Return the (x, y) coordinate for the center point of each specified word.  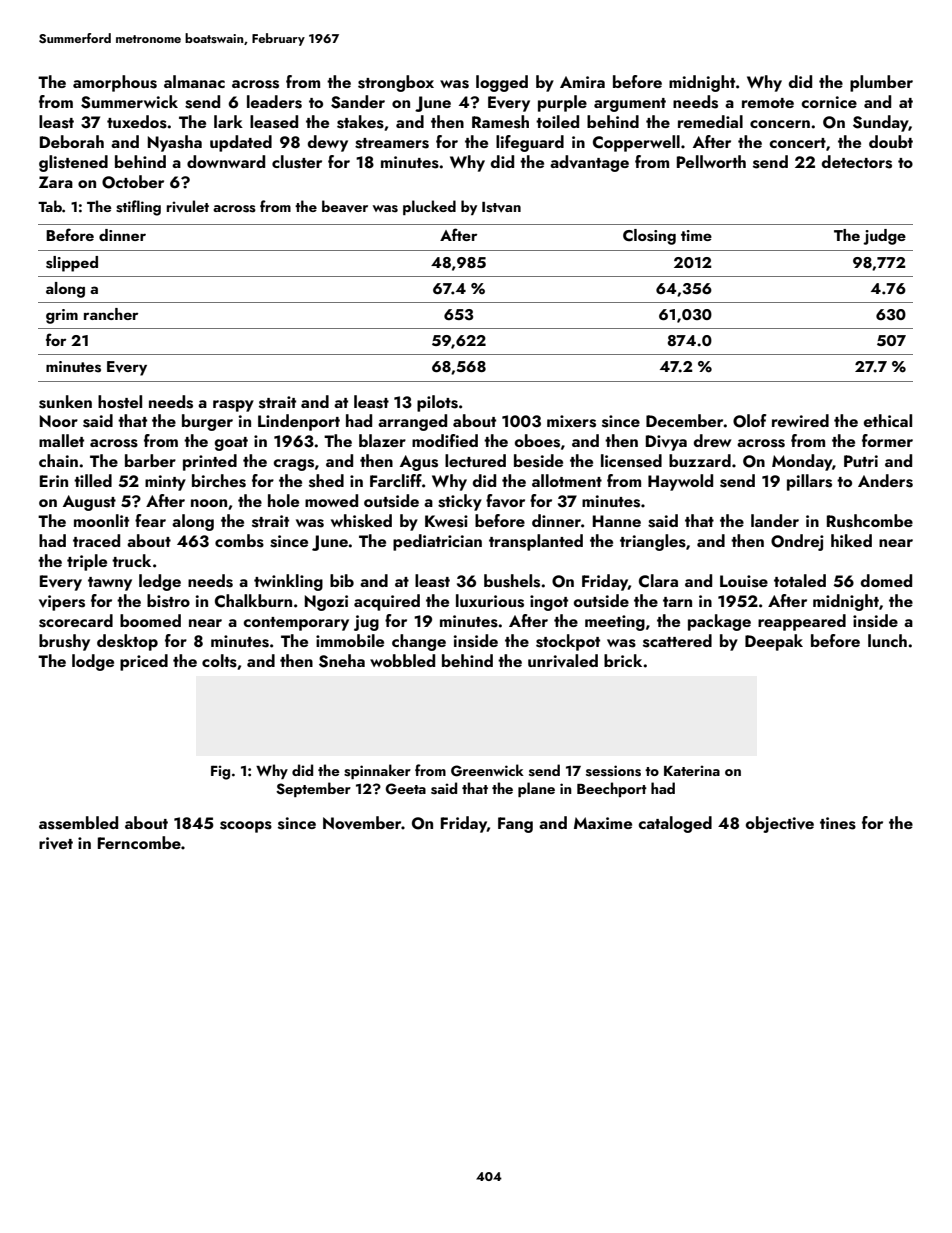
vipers (62, 603)
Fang (515, 825)
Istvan (501, 207)
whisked (361, 521)
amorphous (115, 83)
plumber (881, 83)
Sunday (881, 123)
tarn (677, 602)
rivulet (188, 206)
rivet (56, 843)
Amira (582, 82)
